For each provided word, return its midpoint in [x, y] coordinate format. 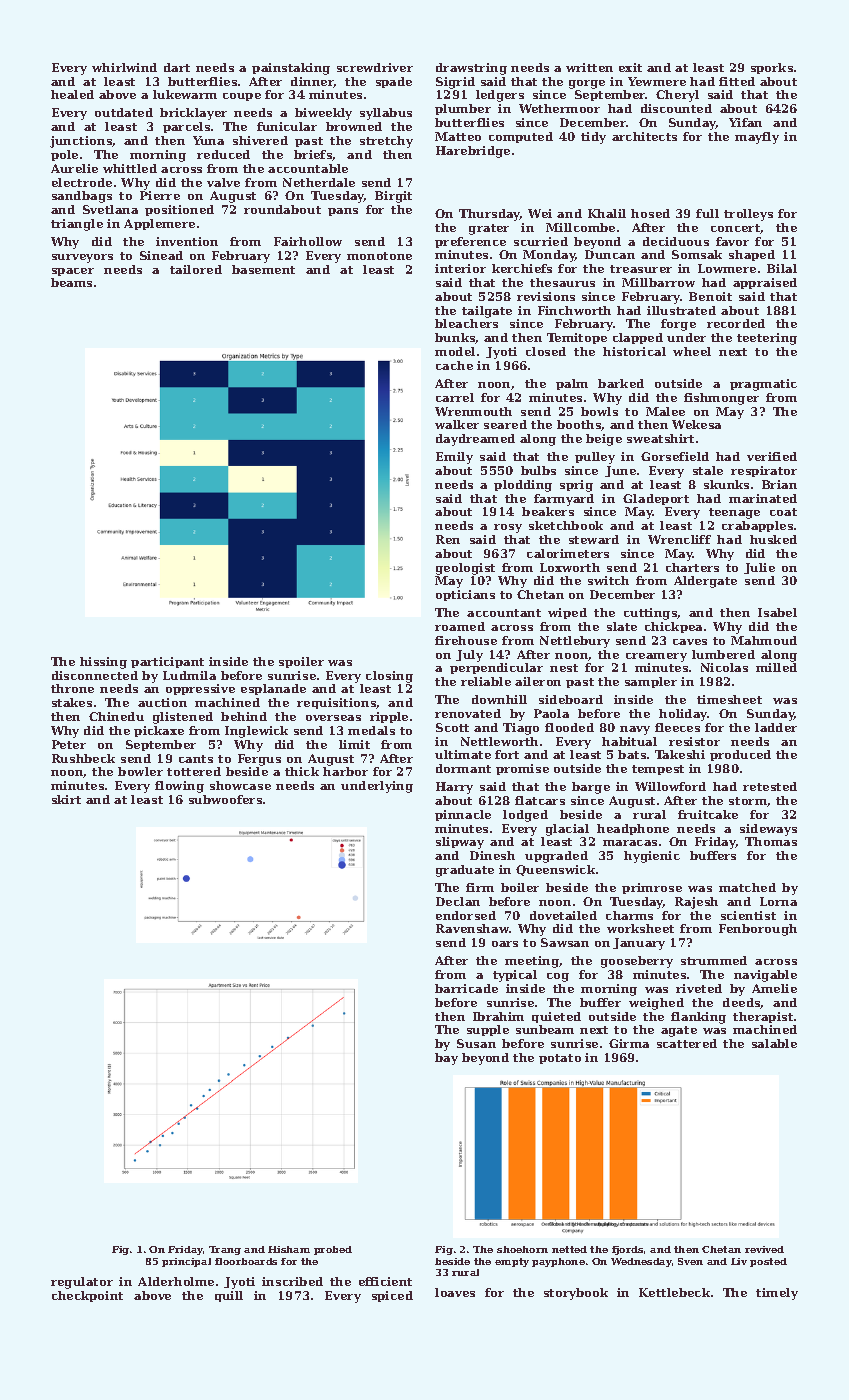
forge [678, 325]
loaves [455, 1292]
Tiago [521, 729]
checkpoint [87, 1296]
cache [454, 365]
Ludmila [189, 675]
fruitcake [708, 814]
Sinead [161, 255]
